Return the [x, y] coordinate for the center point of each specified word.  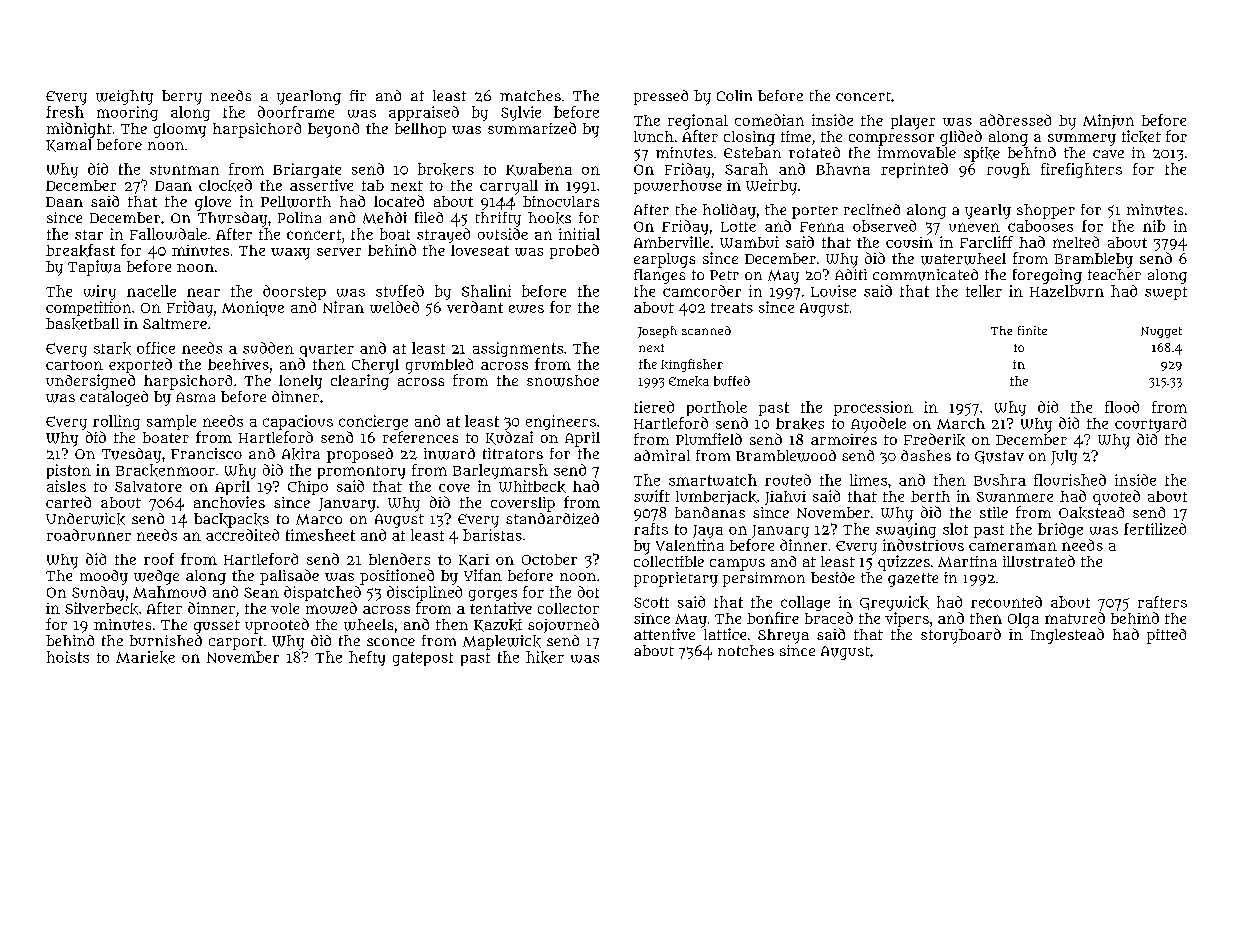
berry [182, 97]
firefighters [1081, 170]
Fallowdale [168, 234]
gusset [217, 627]
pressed [661, 97]
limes [868, 480]
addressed [1015, 120]
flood [1122, 407]
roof [159, 559]
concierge [373, 422]
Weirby [771, 187]
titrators [513, 453]
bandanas [710, 512]
